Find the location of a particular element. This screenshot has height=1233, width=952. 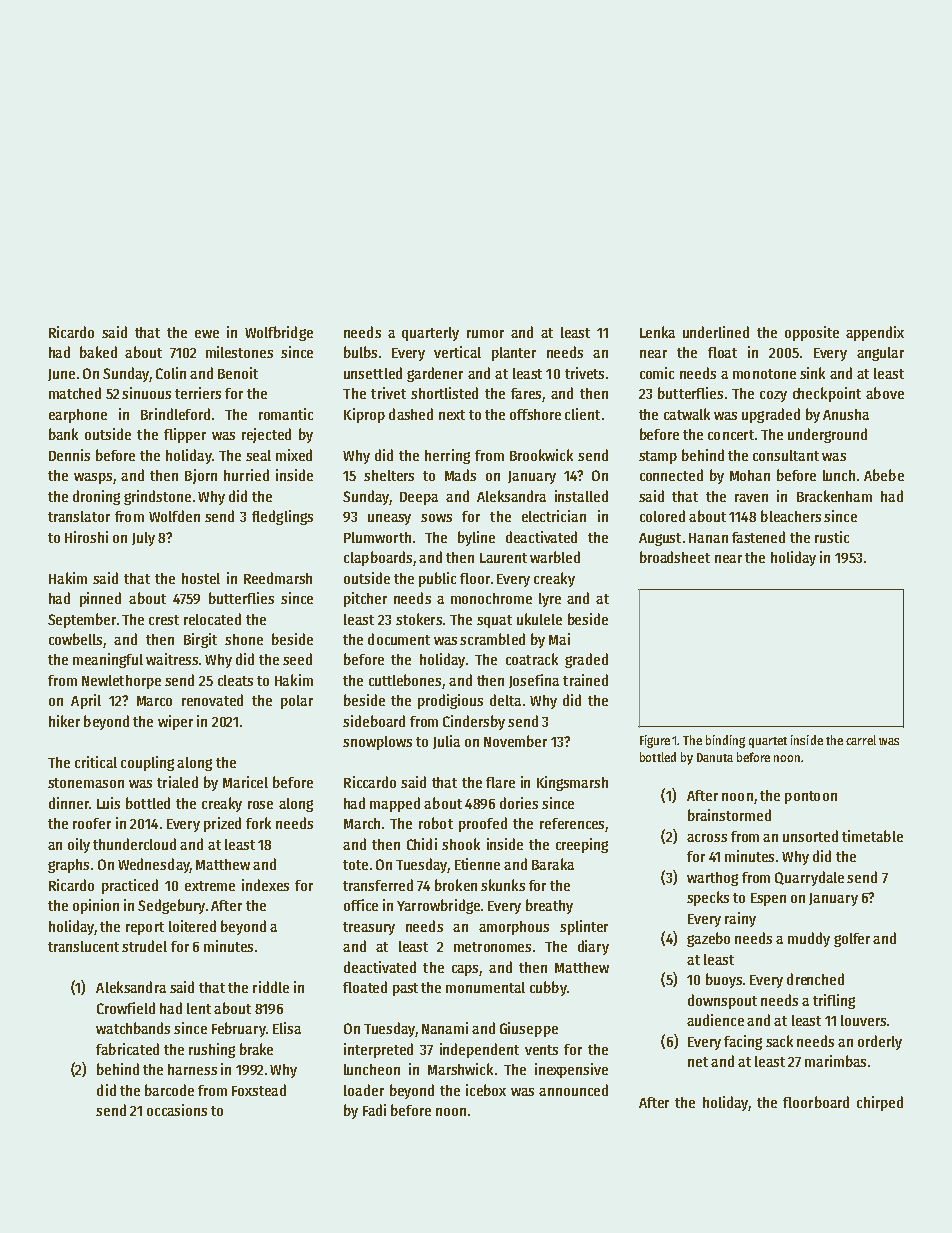

hiker is located at coordinates (64, 721).
